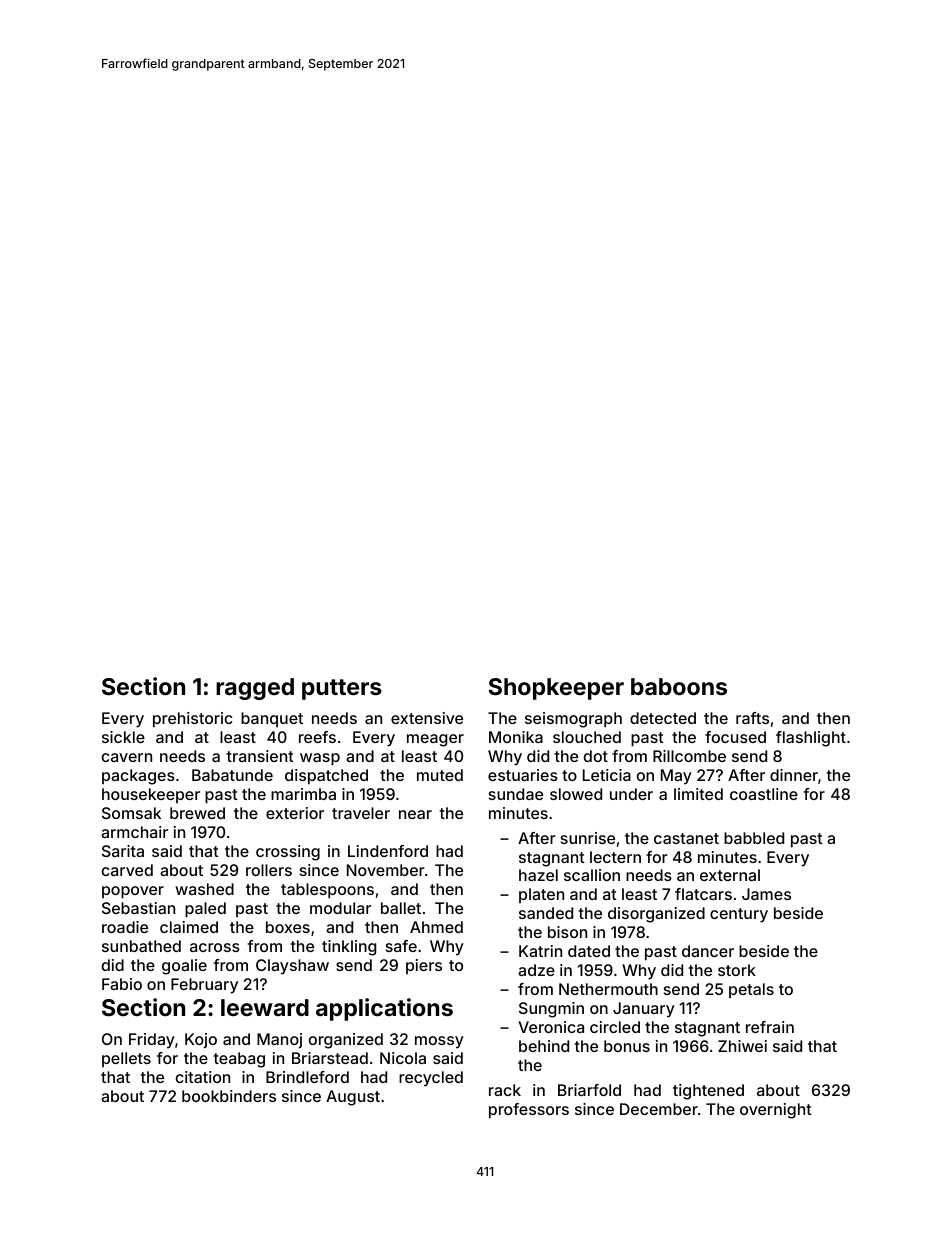 Image resolution: width=952 pixels, height=1233 pixels. What do you see at coordinates (229, 1096) in the screenshot?
I see `bookbinders` at bounding box center [229, 1096].
